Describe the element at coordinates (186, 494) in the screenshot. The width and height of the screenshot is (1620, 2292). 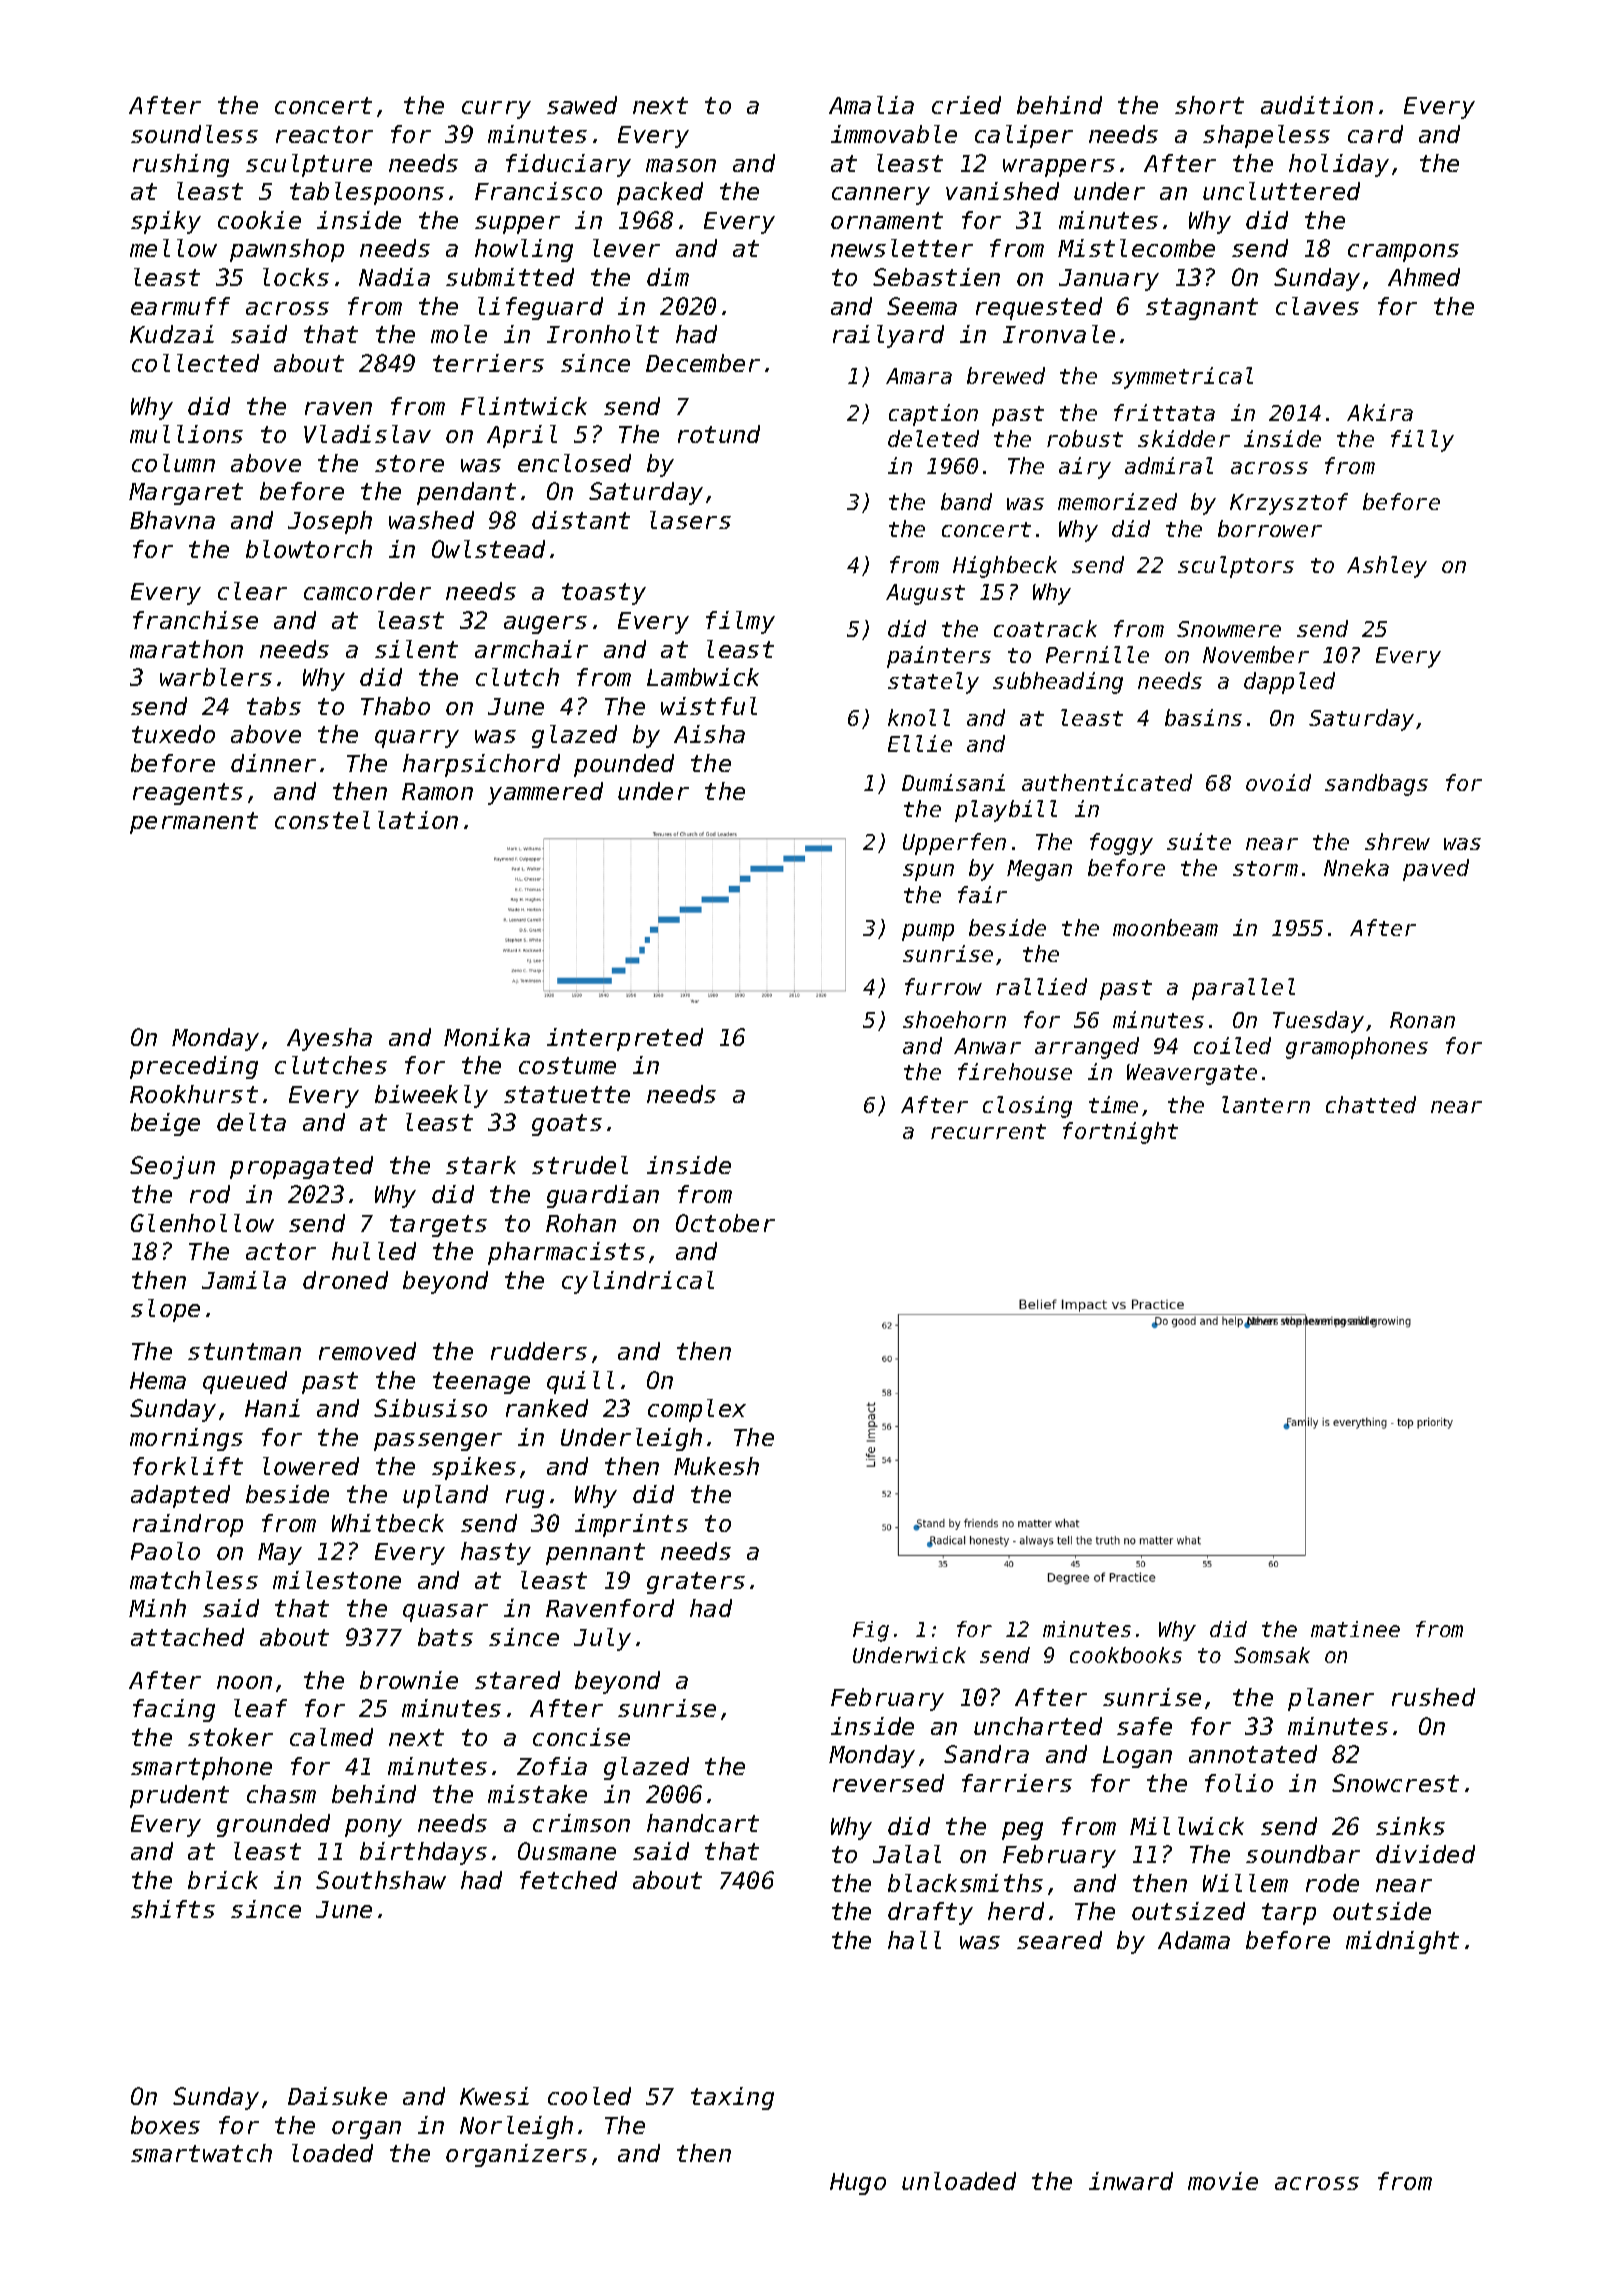
I see `Margaret` at that location.
